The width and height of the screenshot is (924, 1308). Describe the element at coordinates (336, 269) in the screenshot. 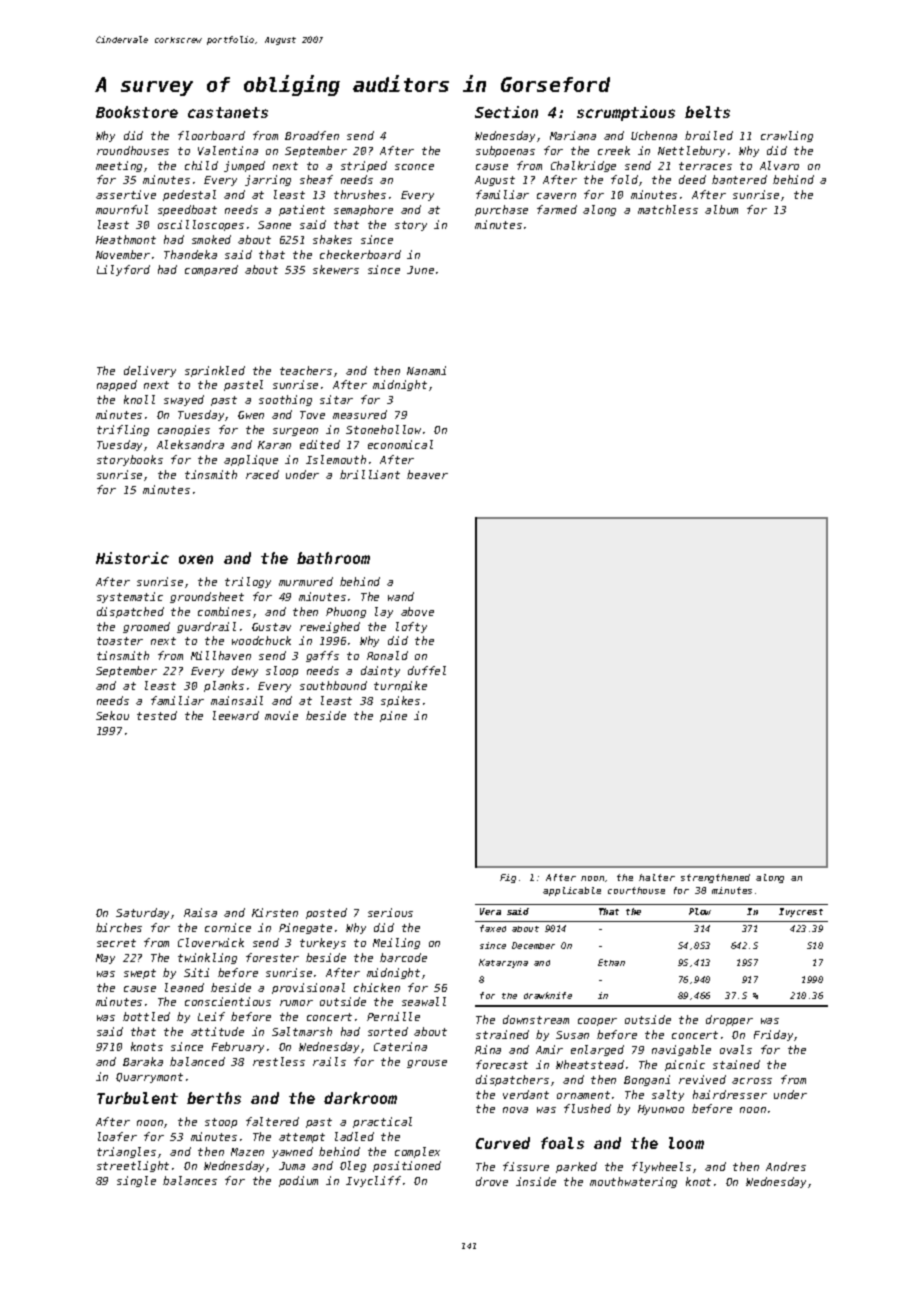

I see `skewers` at that location.
